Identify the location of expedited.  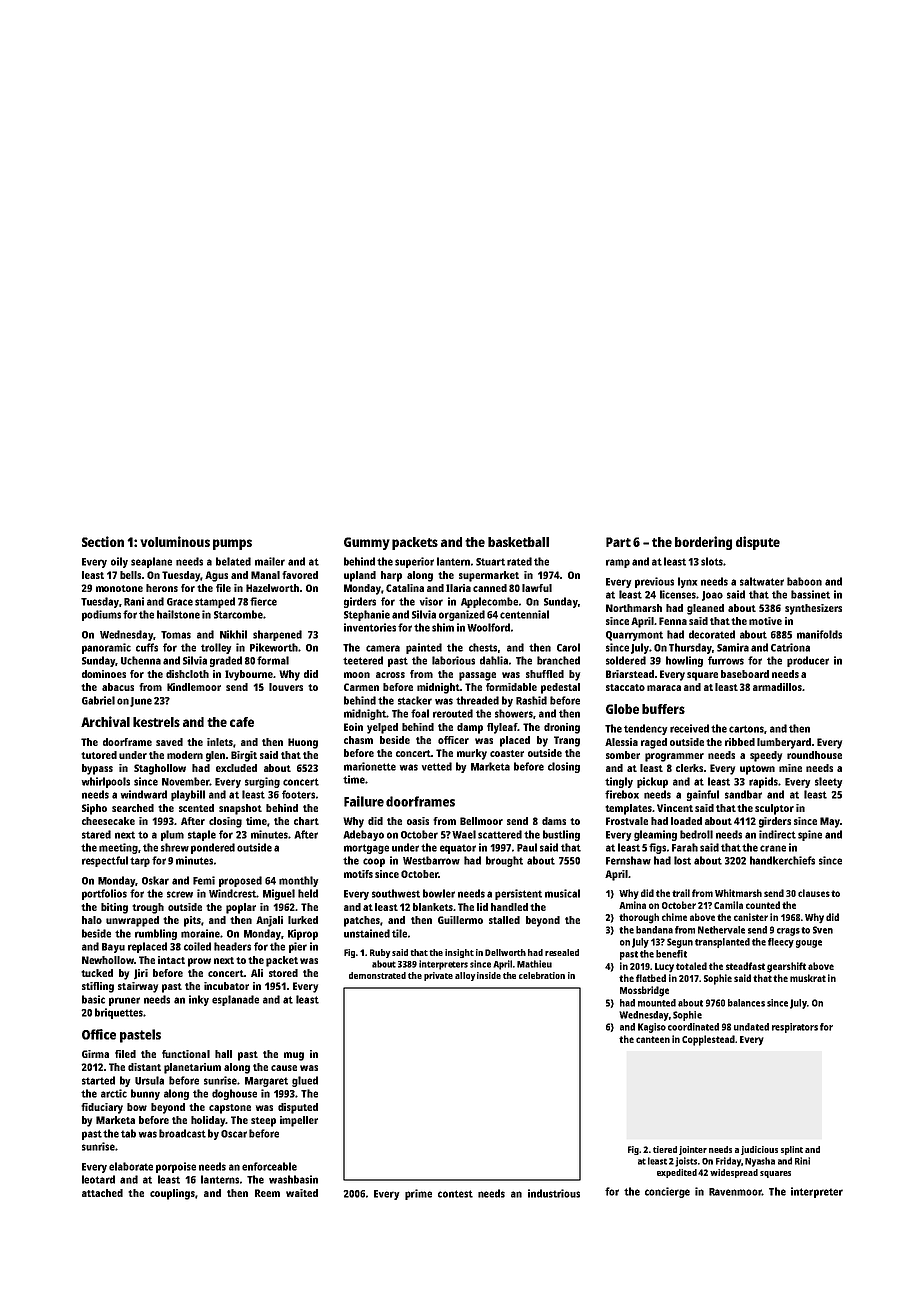
(677, 1173).
